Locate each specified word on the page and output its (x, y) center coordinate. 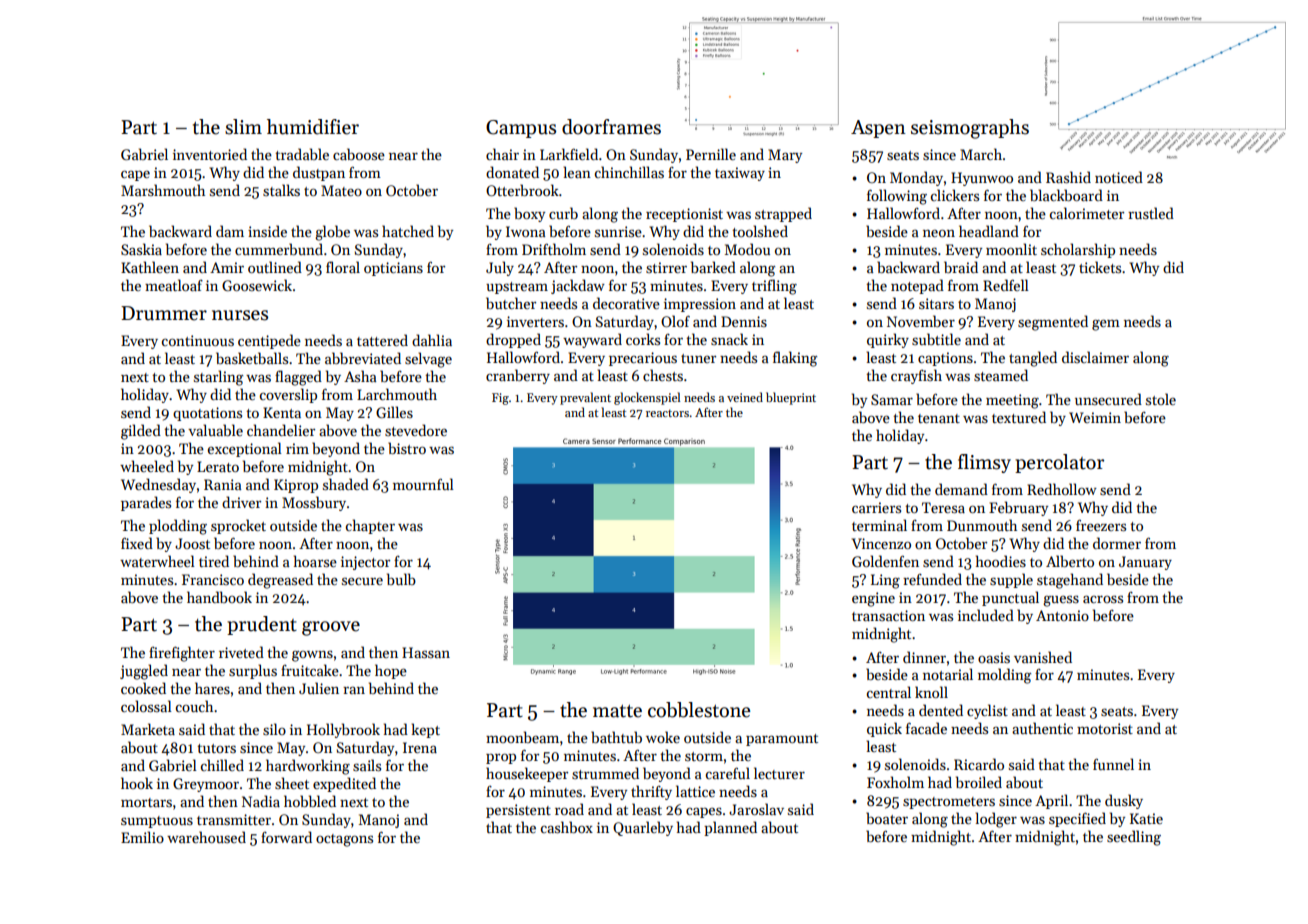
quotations (207, 414)
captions (945, 359)
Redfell (1006, 285)
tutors (216, 748)
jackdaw (578, 286)
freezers (1101, 525)
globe (332, 233)
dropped (513, 340)
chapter (370, 526)
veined (745, 397)
